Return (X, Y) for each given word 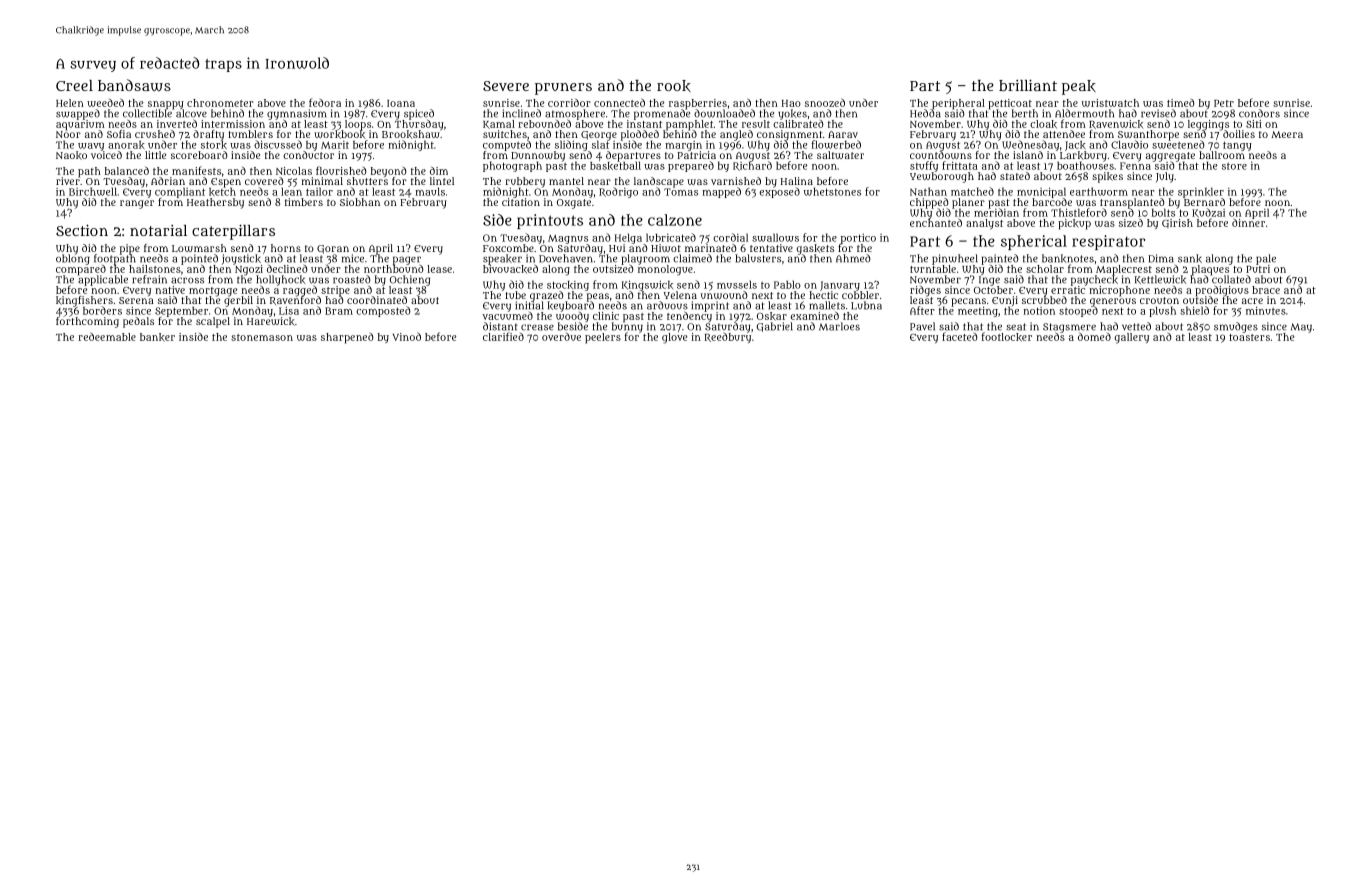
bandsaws (134, 85)
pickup (1074, 224)
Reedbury (727, 338)
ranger (137, 204)
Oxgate (574, 204)
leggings (1208, 125)
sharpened (347, 338)
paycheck (1094, 280)
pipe (130, 249)
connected (619, 102)
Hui (617, 248)
